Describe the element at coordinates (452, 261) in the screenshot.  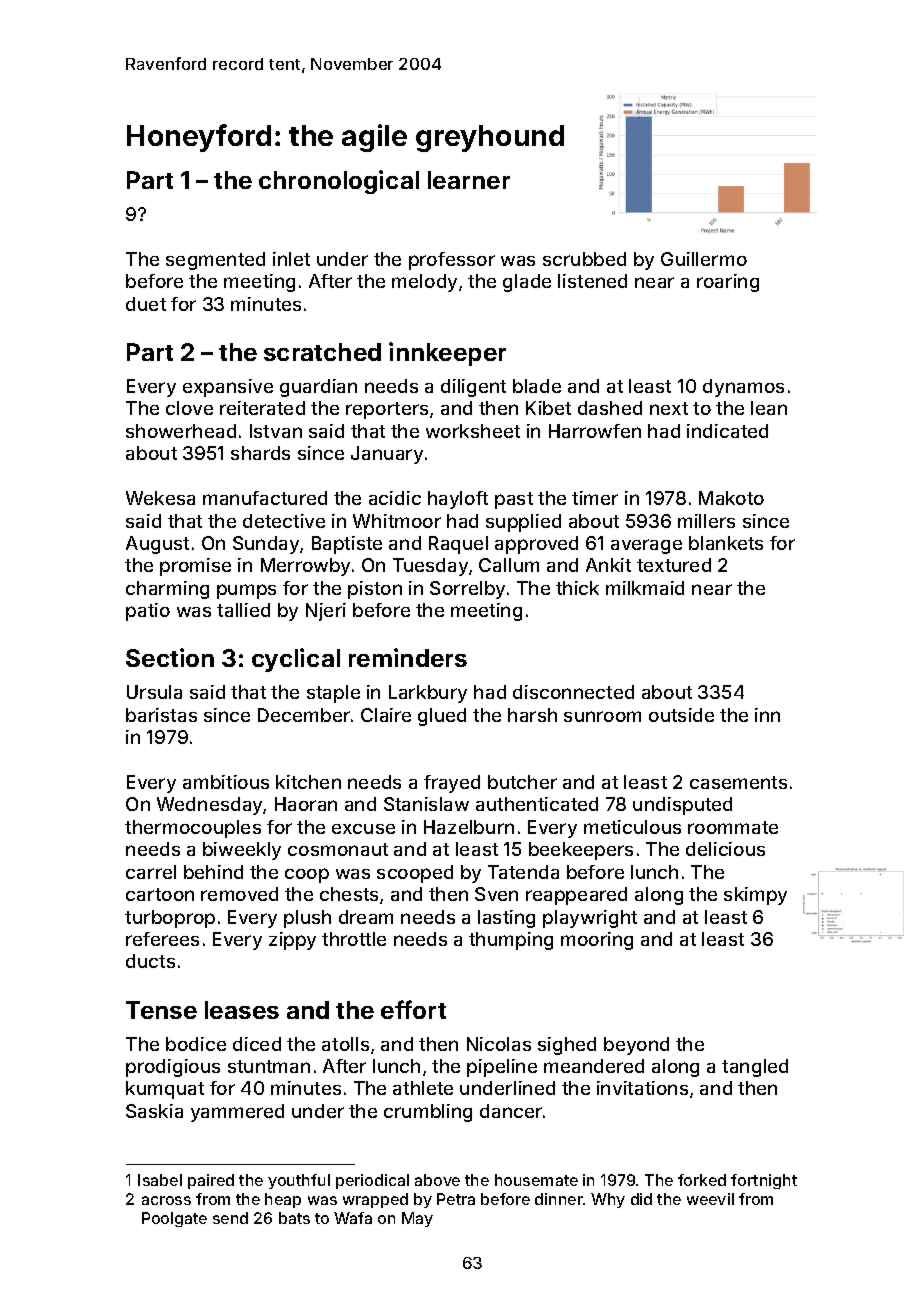
I see `professor` at that location.
